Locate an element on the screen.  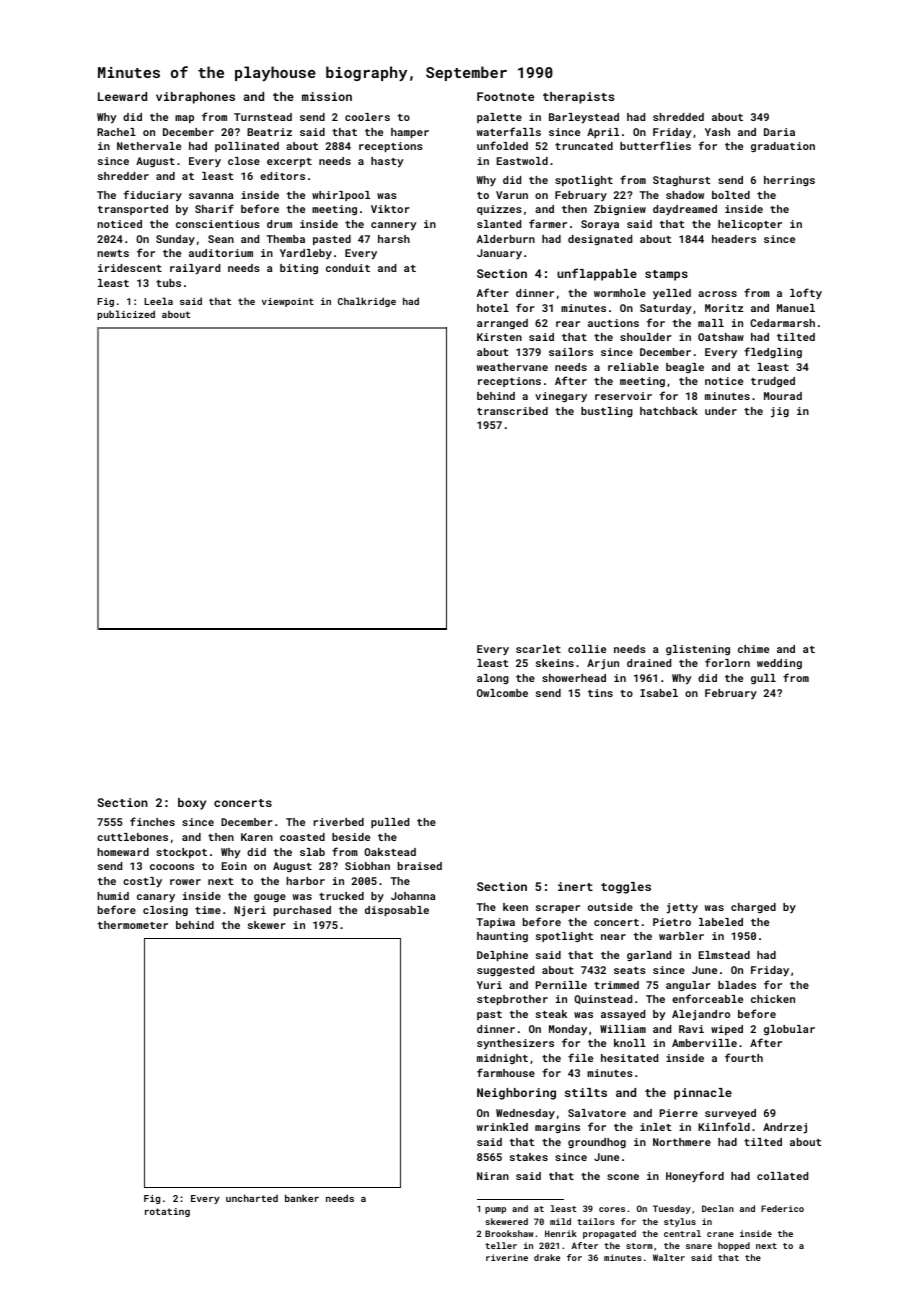
Siobhan is located at coordinates (367, 866).
